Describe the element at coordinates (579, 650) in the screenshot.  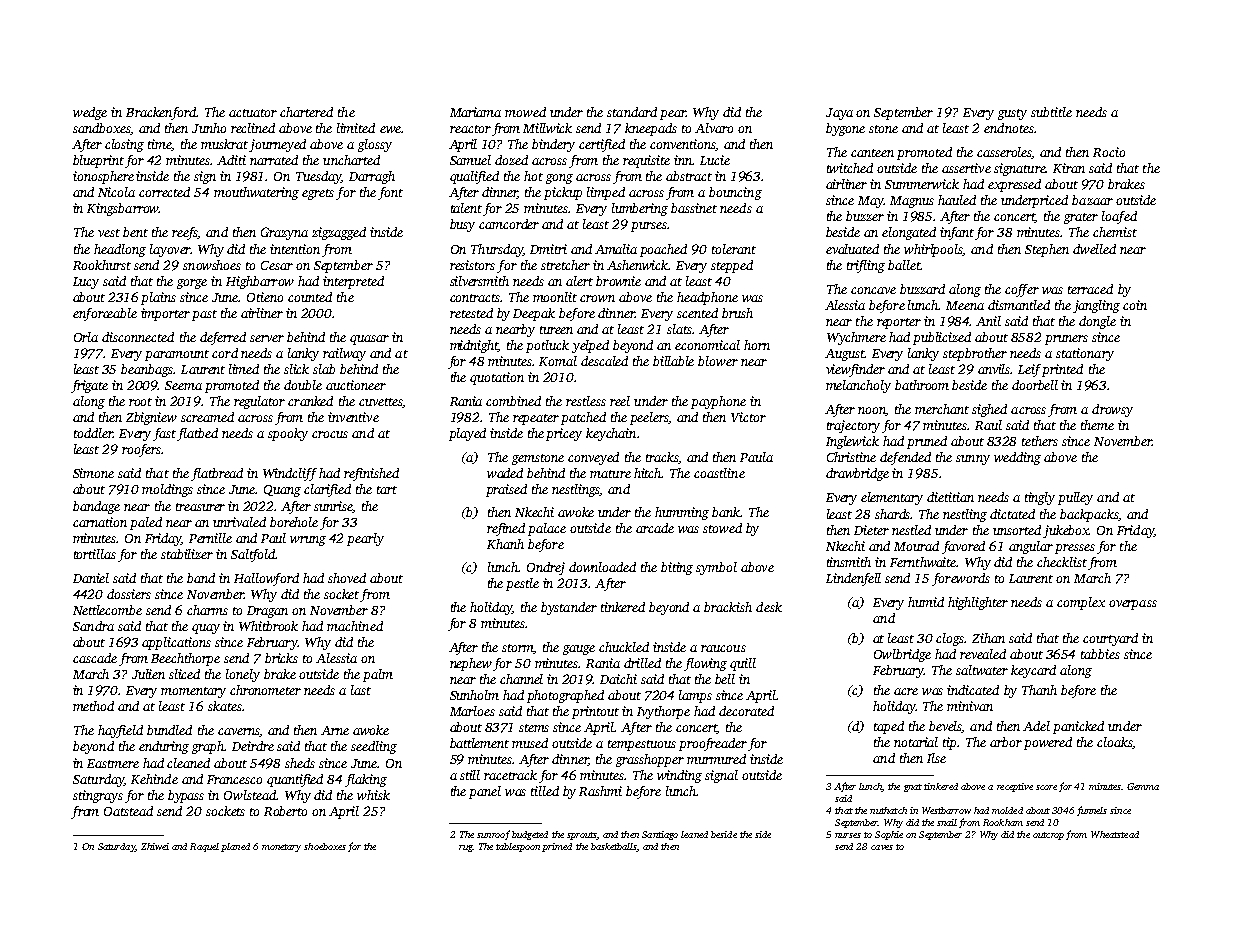
I see `gauge` at that location.
